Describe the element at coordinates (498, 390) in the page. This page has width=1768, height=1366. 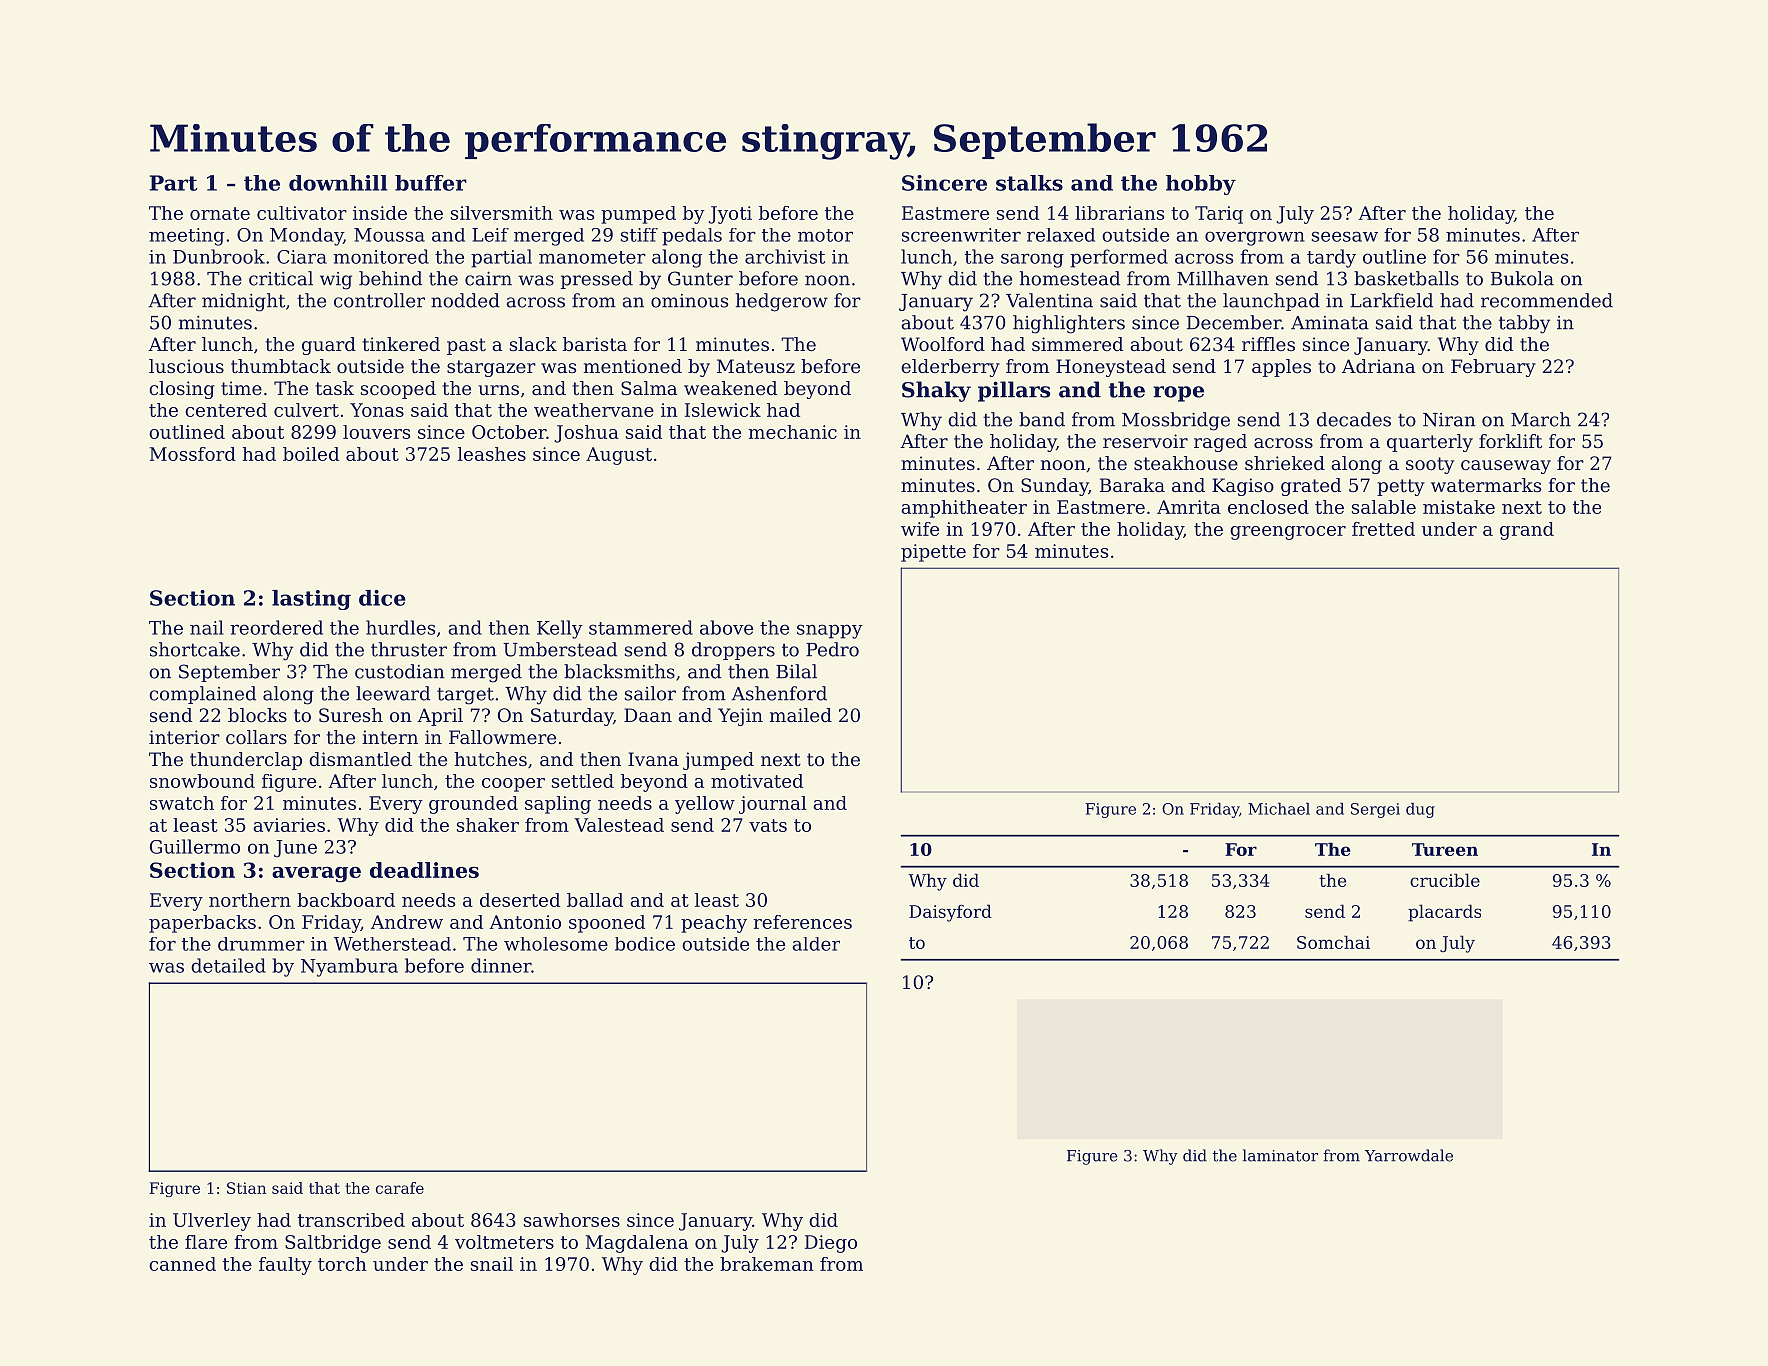
I see `urns` at that location.
